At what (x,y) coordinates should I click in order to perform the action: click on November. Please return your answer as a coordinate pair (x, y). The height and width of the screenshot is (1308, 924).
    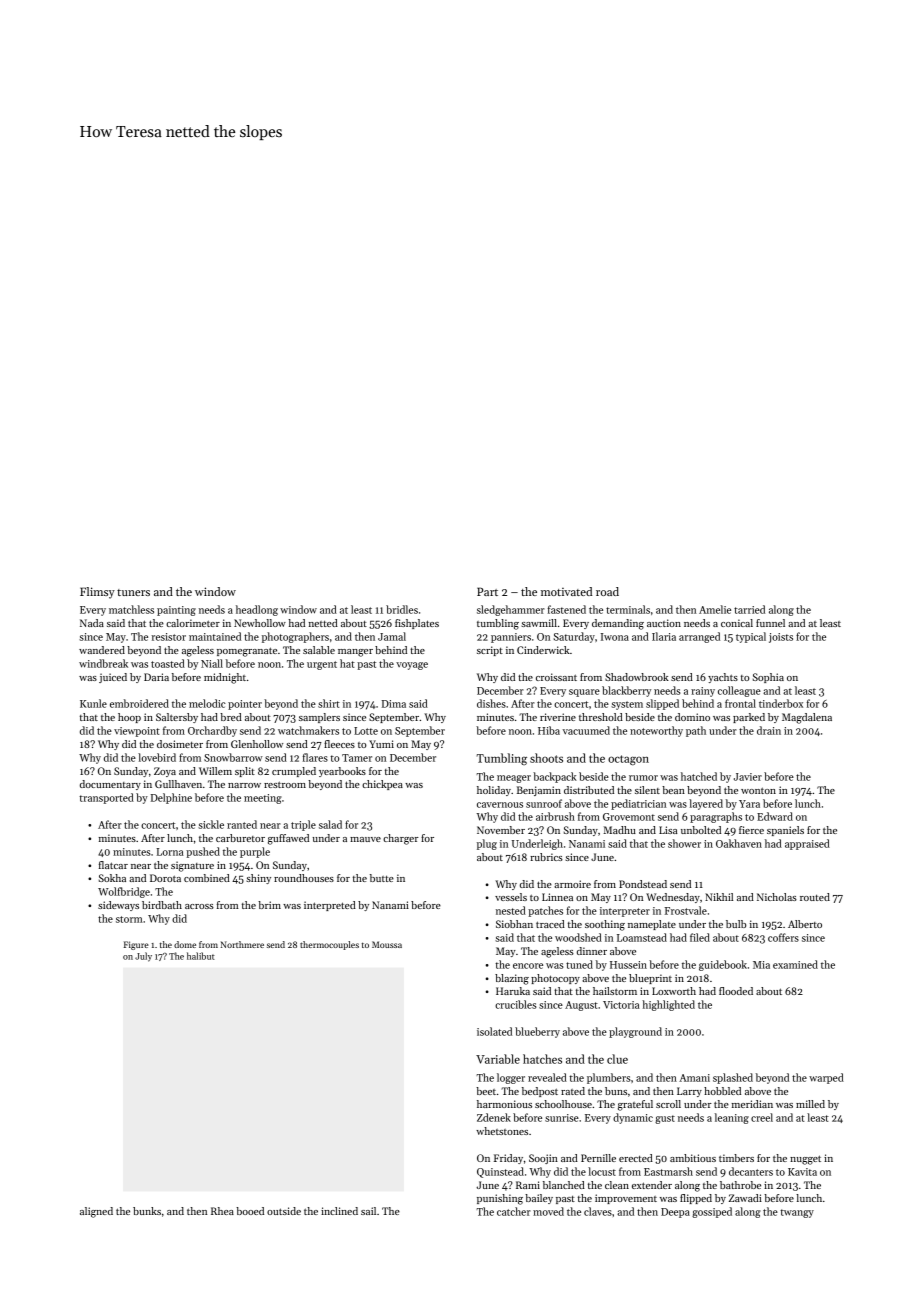
    Looking at the image, I should click on (501, 830).
